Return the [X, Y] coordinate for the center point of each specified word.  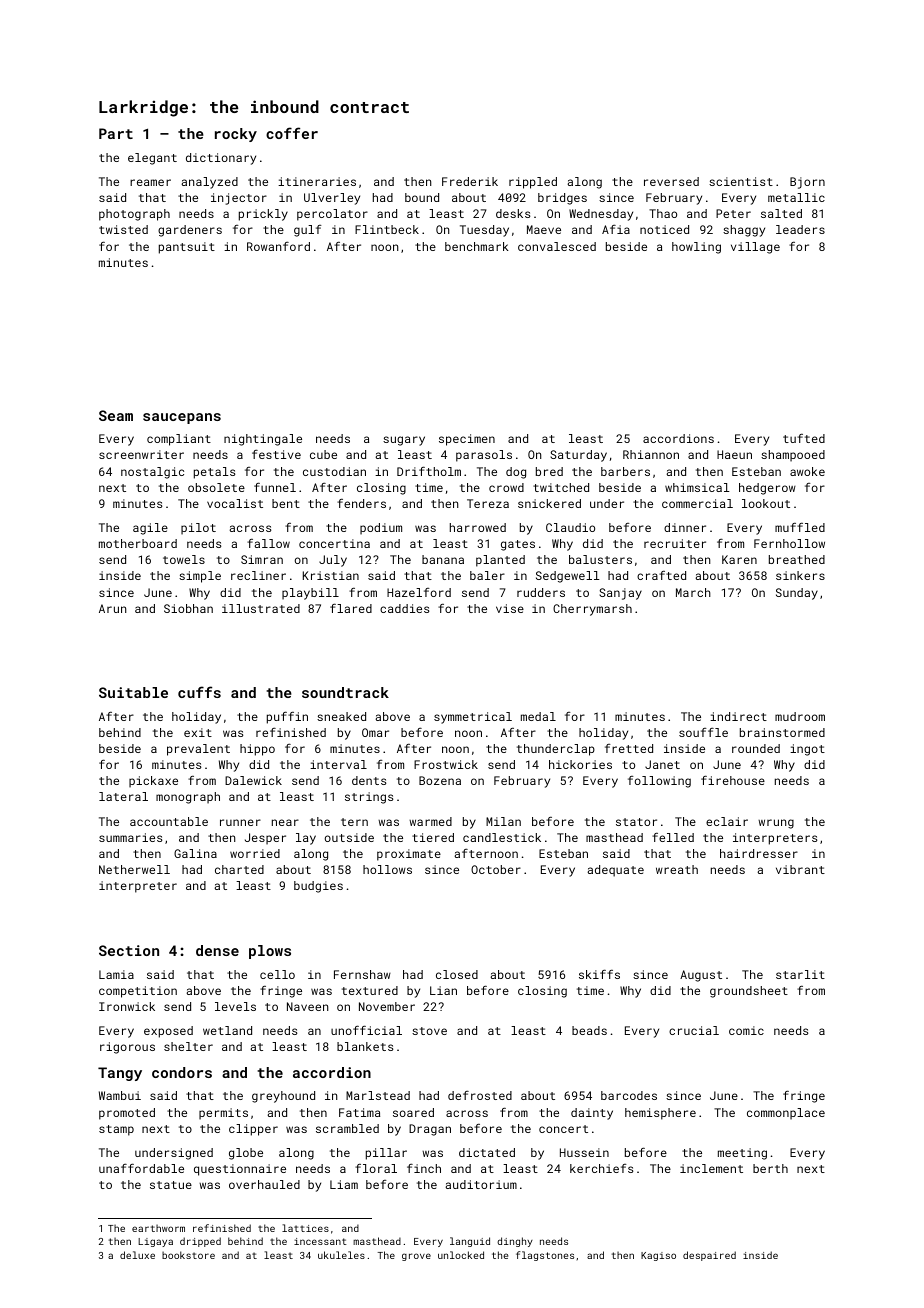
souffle [703, 732]
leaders [800, 229]
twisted [123, 229]
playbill [310, 594]
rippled [533, 183]
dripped [200, 1242]
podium [381, 529]
